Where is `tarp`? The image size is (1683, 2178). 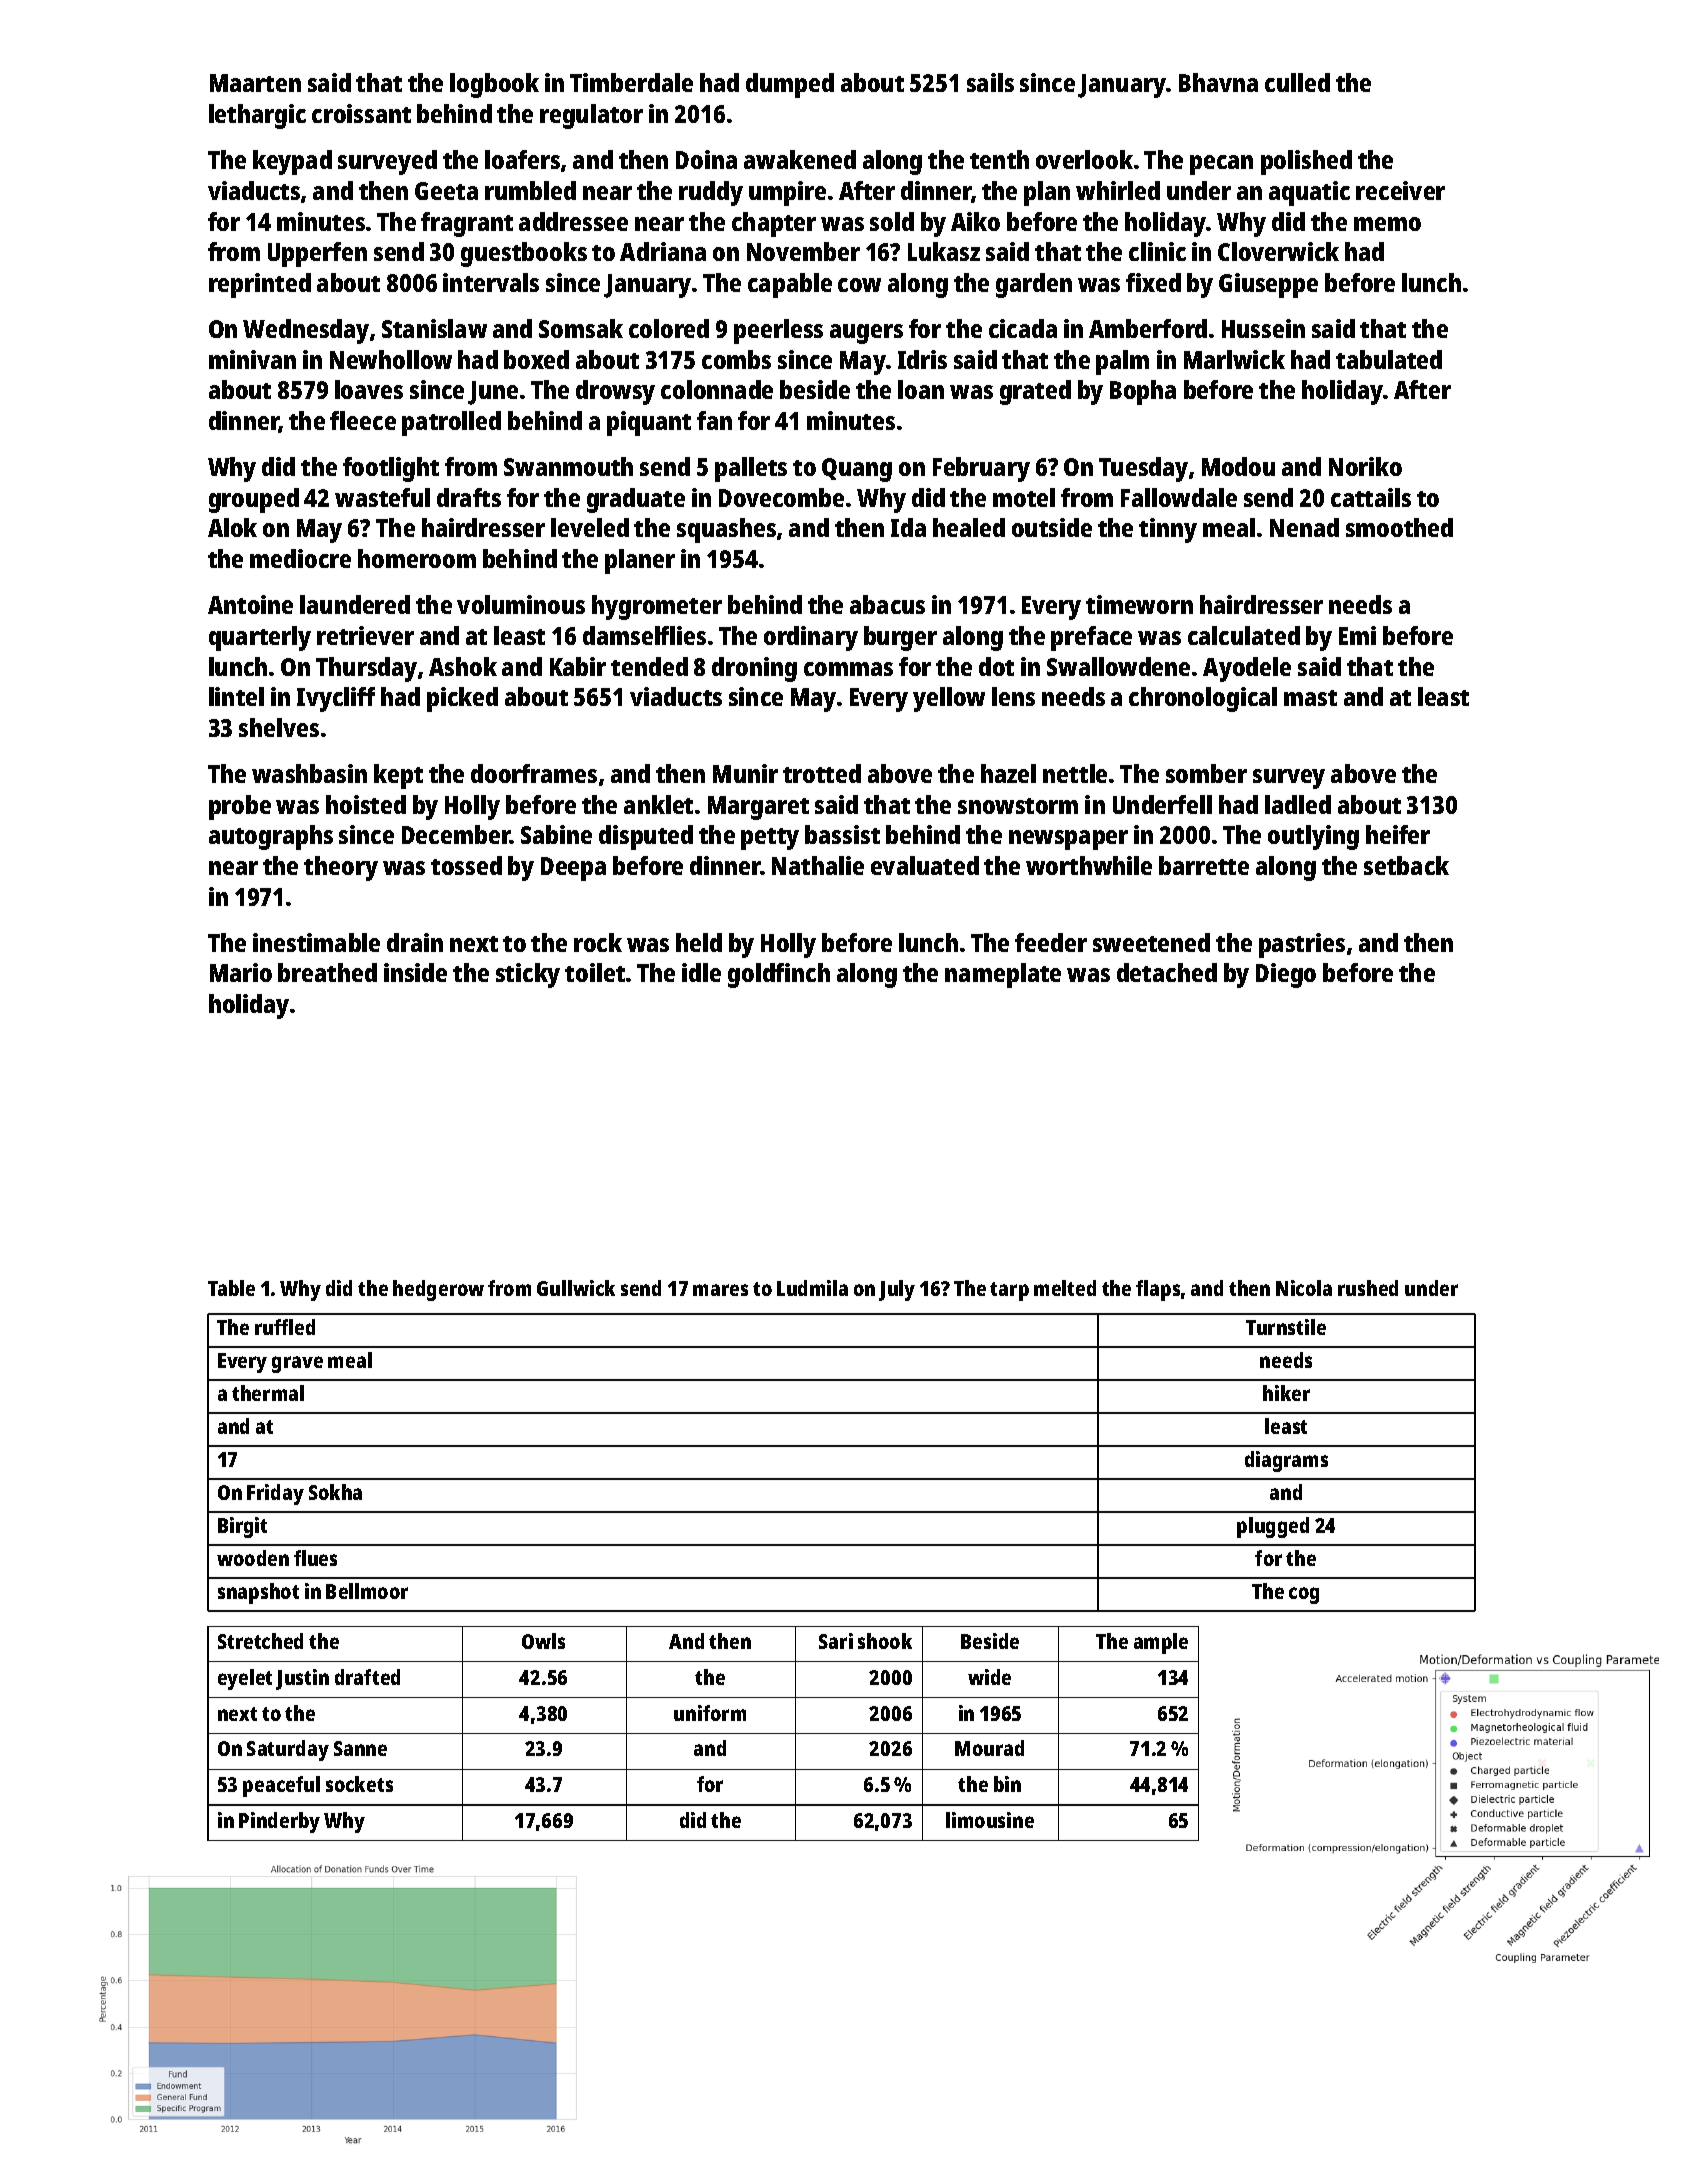 tarp is located at coordinates (1009, 1291).
